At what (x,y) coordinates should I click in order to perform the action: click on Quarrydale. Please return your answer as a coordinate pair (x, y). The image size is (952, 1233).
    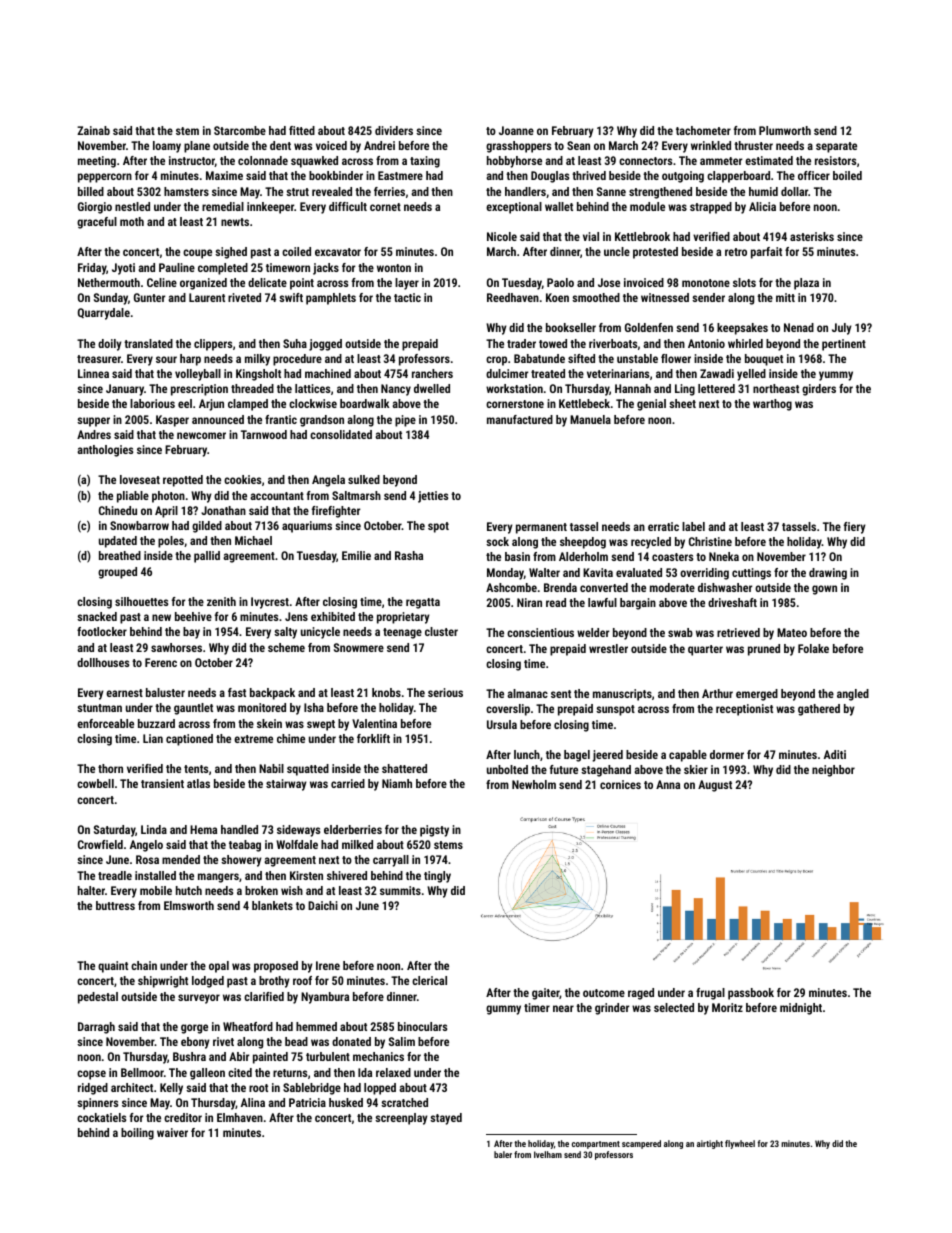
    Looking at the image, I should click on (104, 314).
